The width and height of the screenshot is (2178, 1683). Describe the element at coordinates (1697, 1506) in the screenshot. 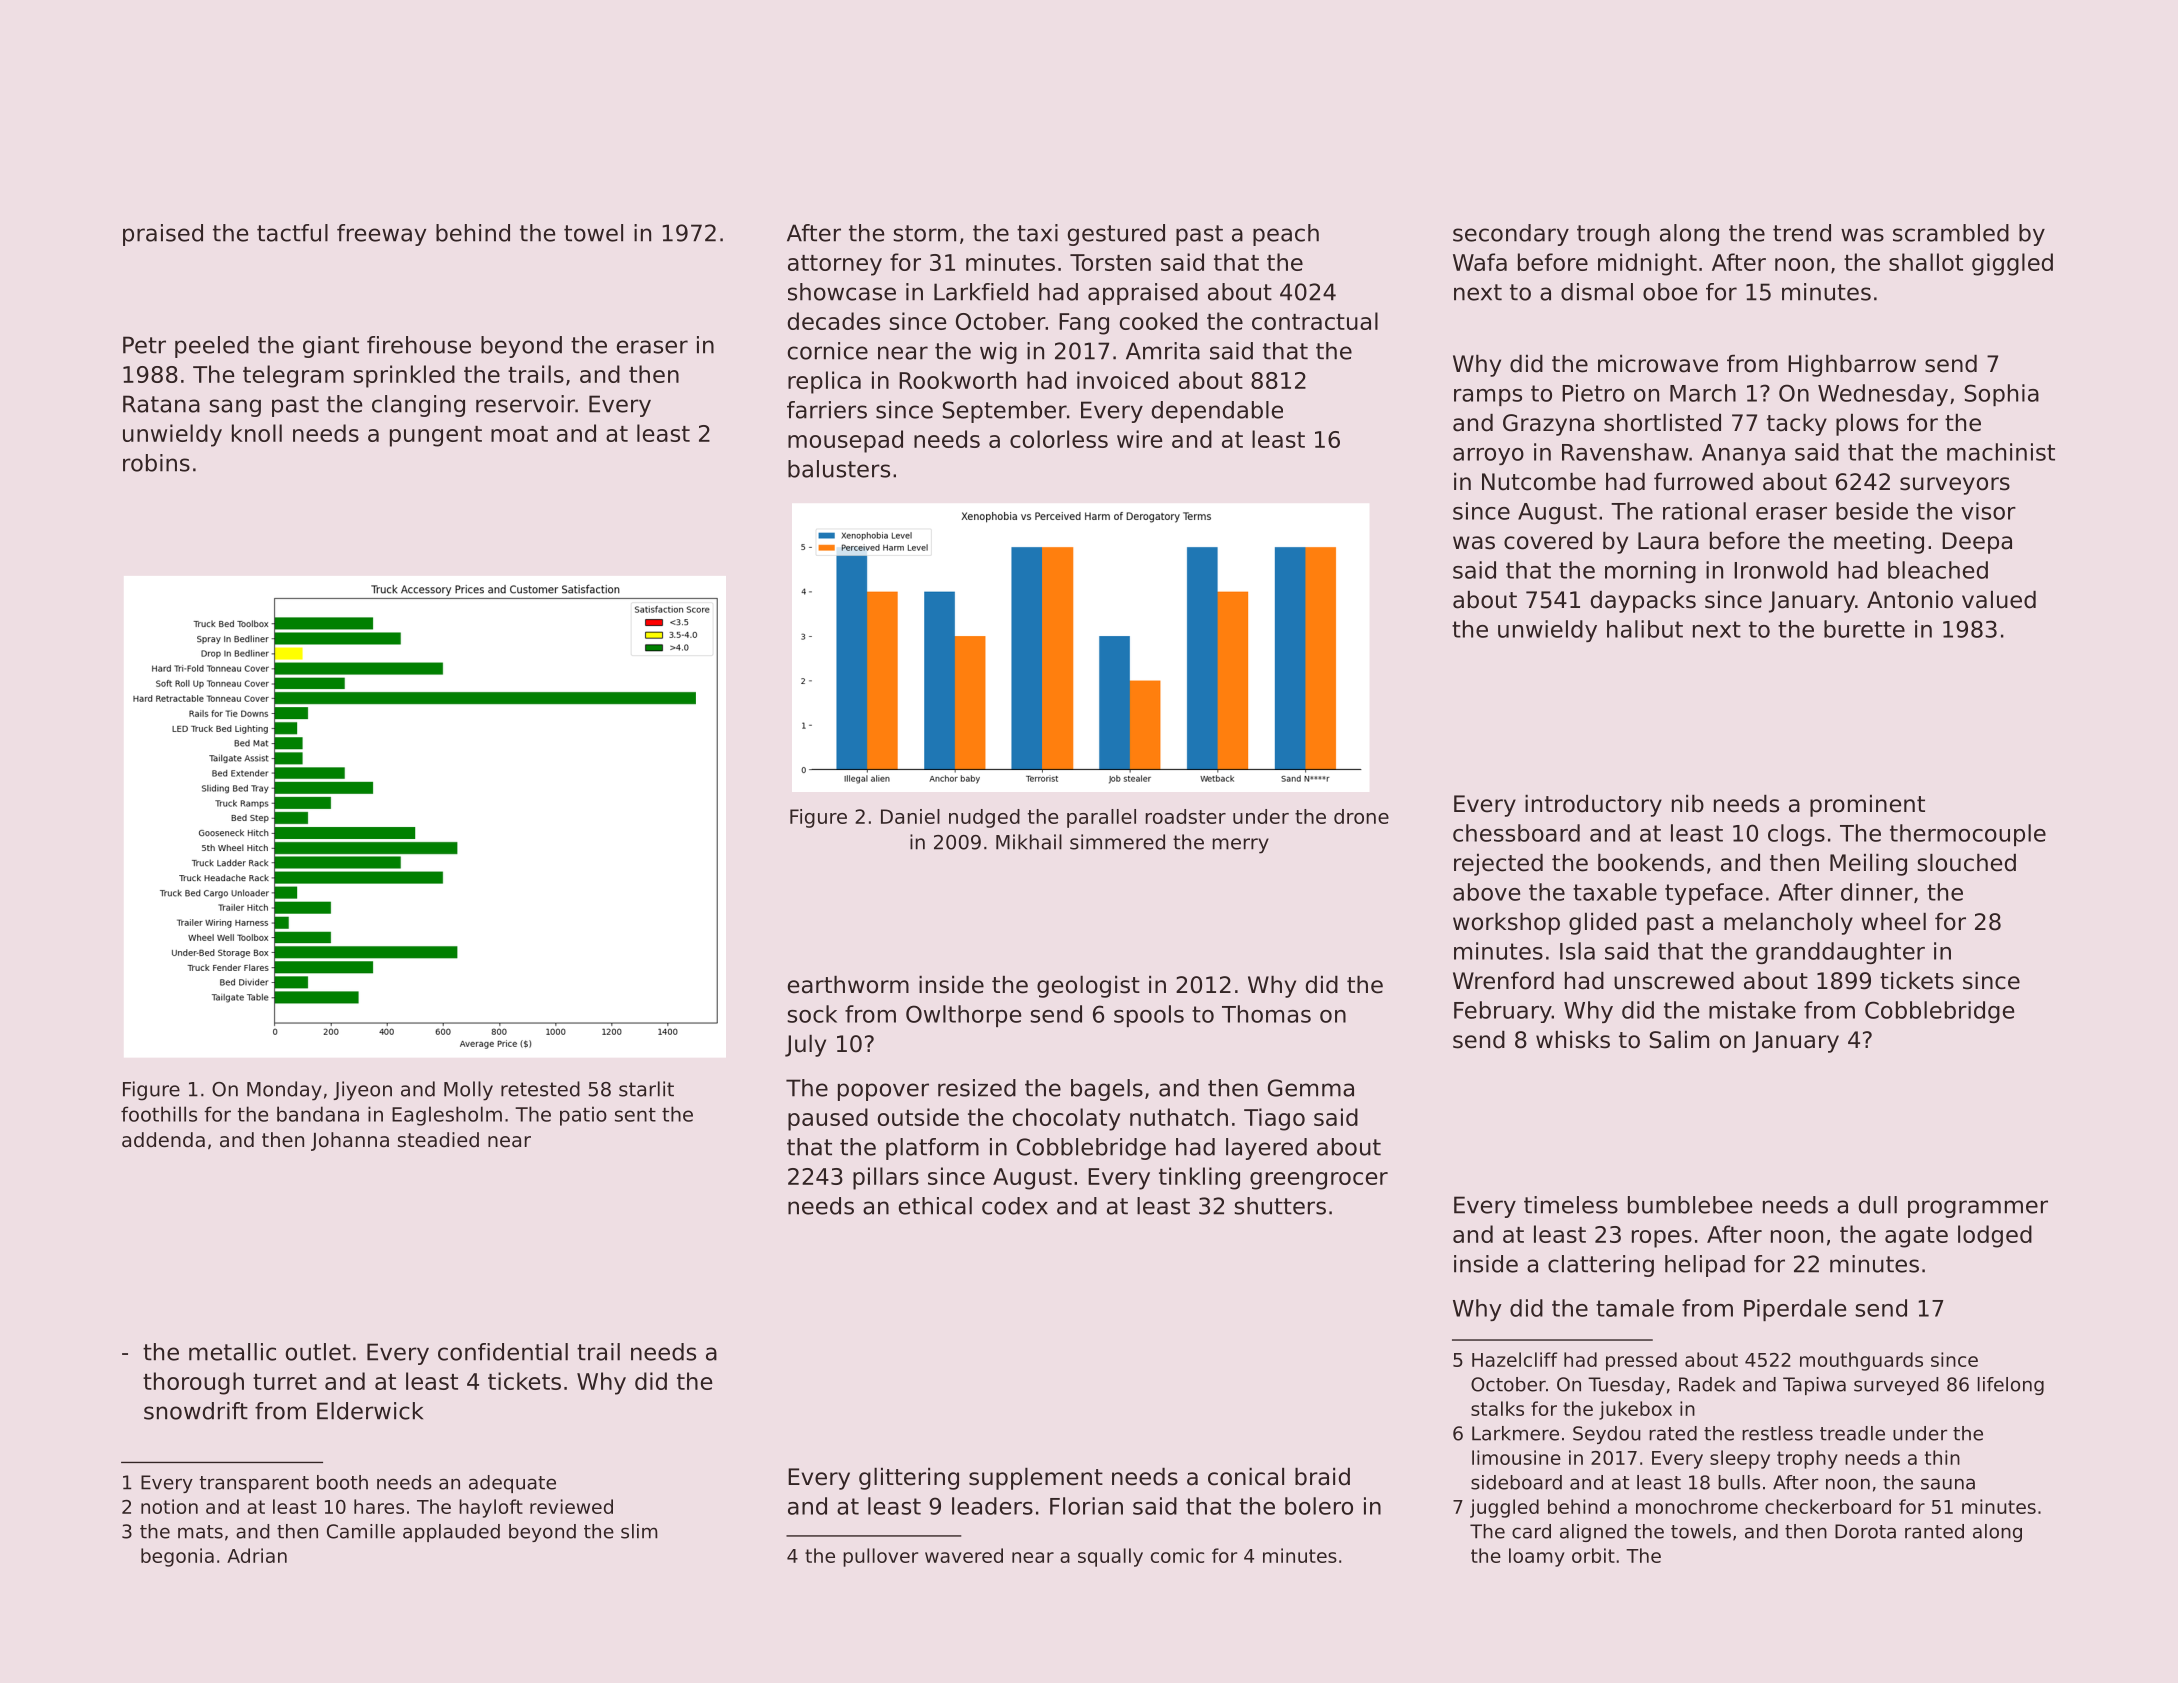

I see `monochrome` at that location.
